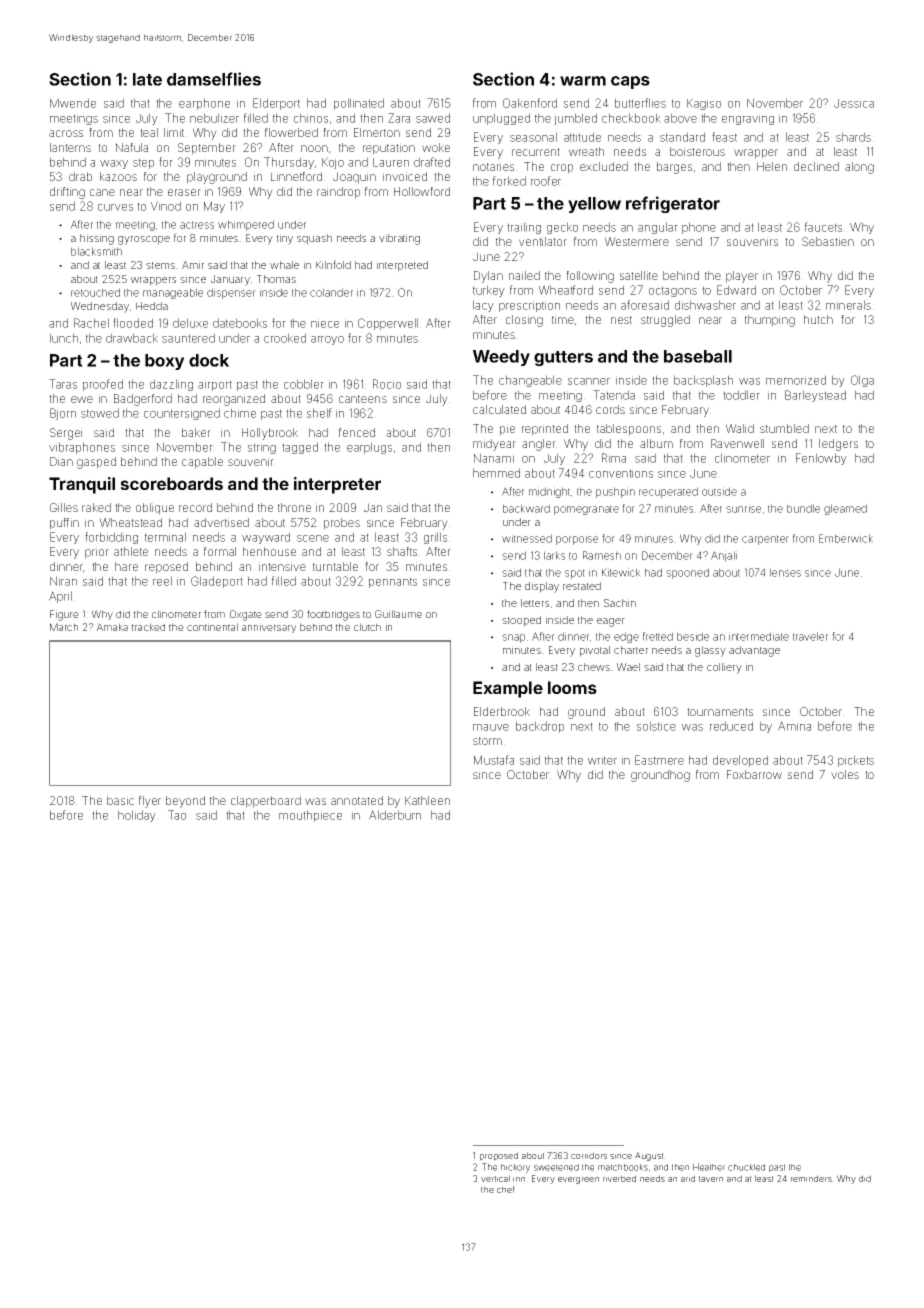 This page has height=1308, width=924. I want to click on whimpered, so click(246, 225).
